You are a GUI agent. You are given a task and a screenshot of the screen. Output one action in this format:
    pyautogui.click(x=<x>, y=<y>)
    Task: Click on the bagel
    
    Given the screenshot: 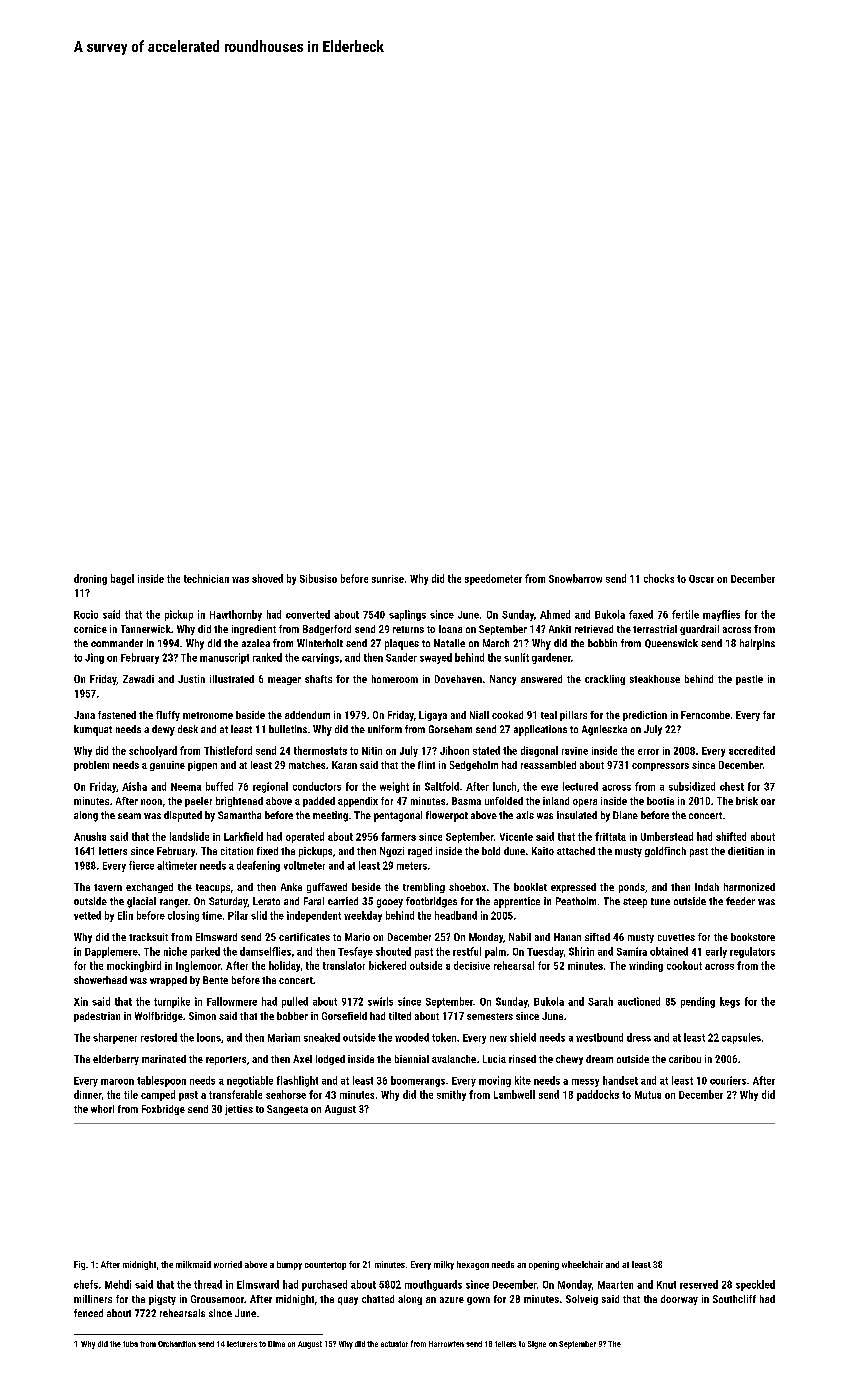 What is the action you would take?
    pyautogui.click(x=122, y=579)
